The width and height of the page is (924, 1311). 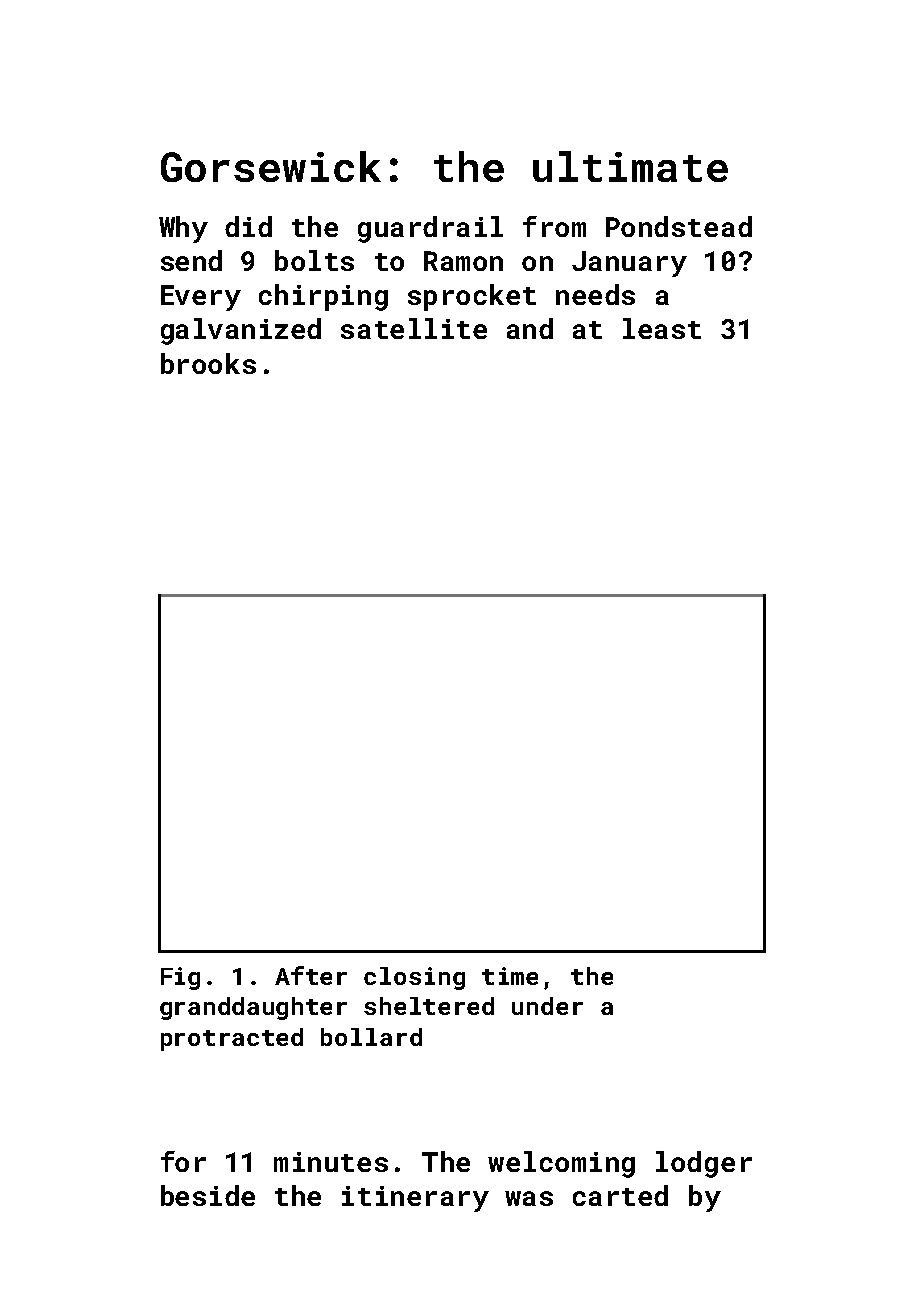 What do you see at coordinates (208, 363) in the page?
I see `brooks` at bounding box center [208, 363].
